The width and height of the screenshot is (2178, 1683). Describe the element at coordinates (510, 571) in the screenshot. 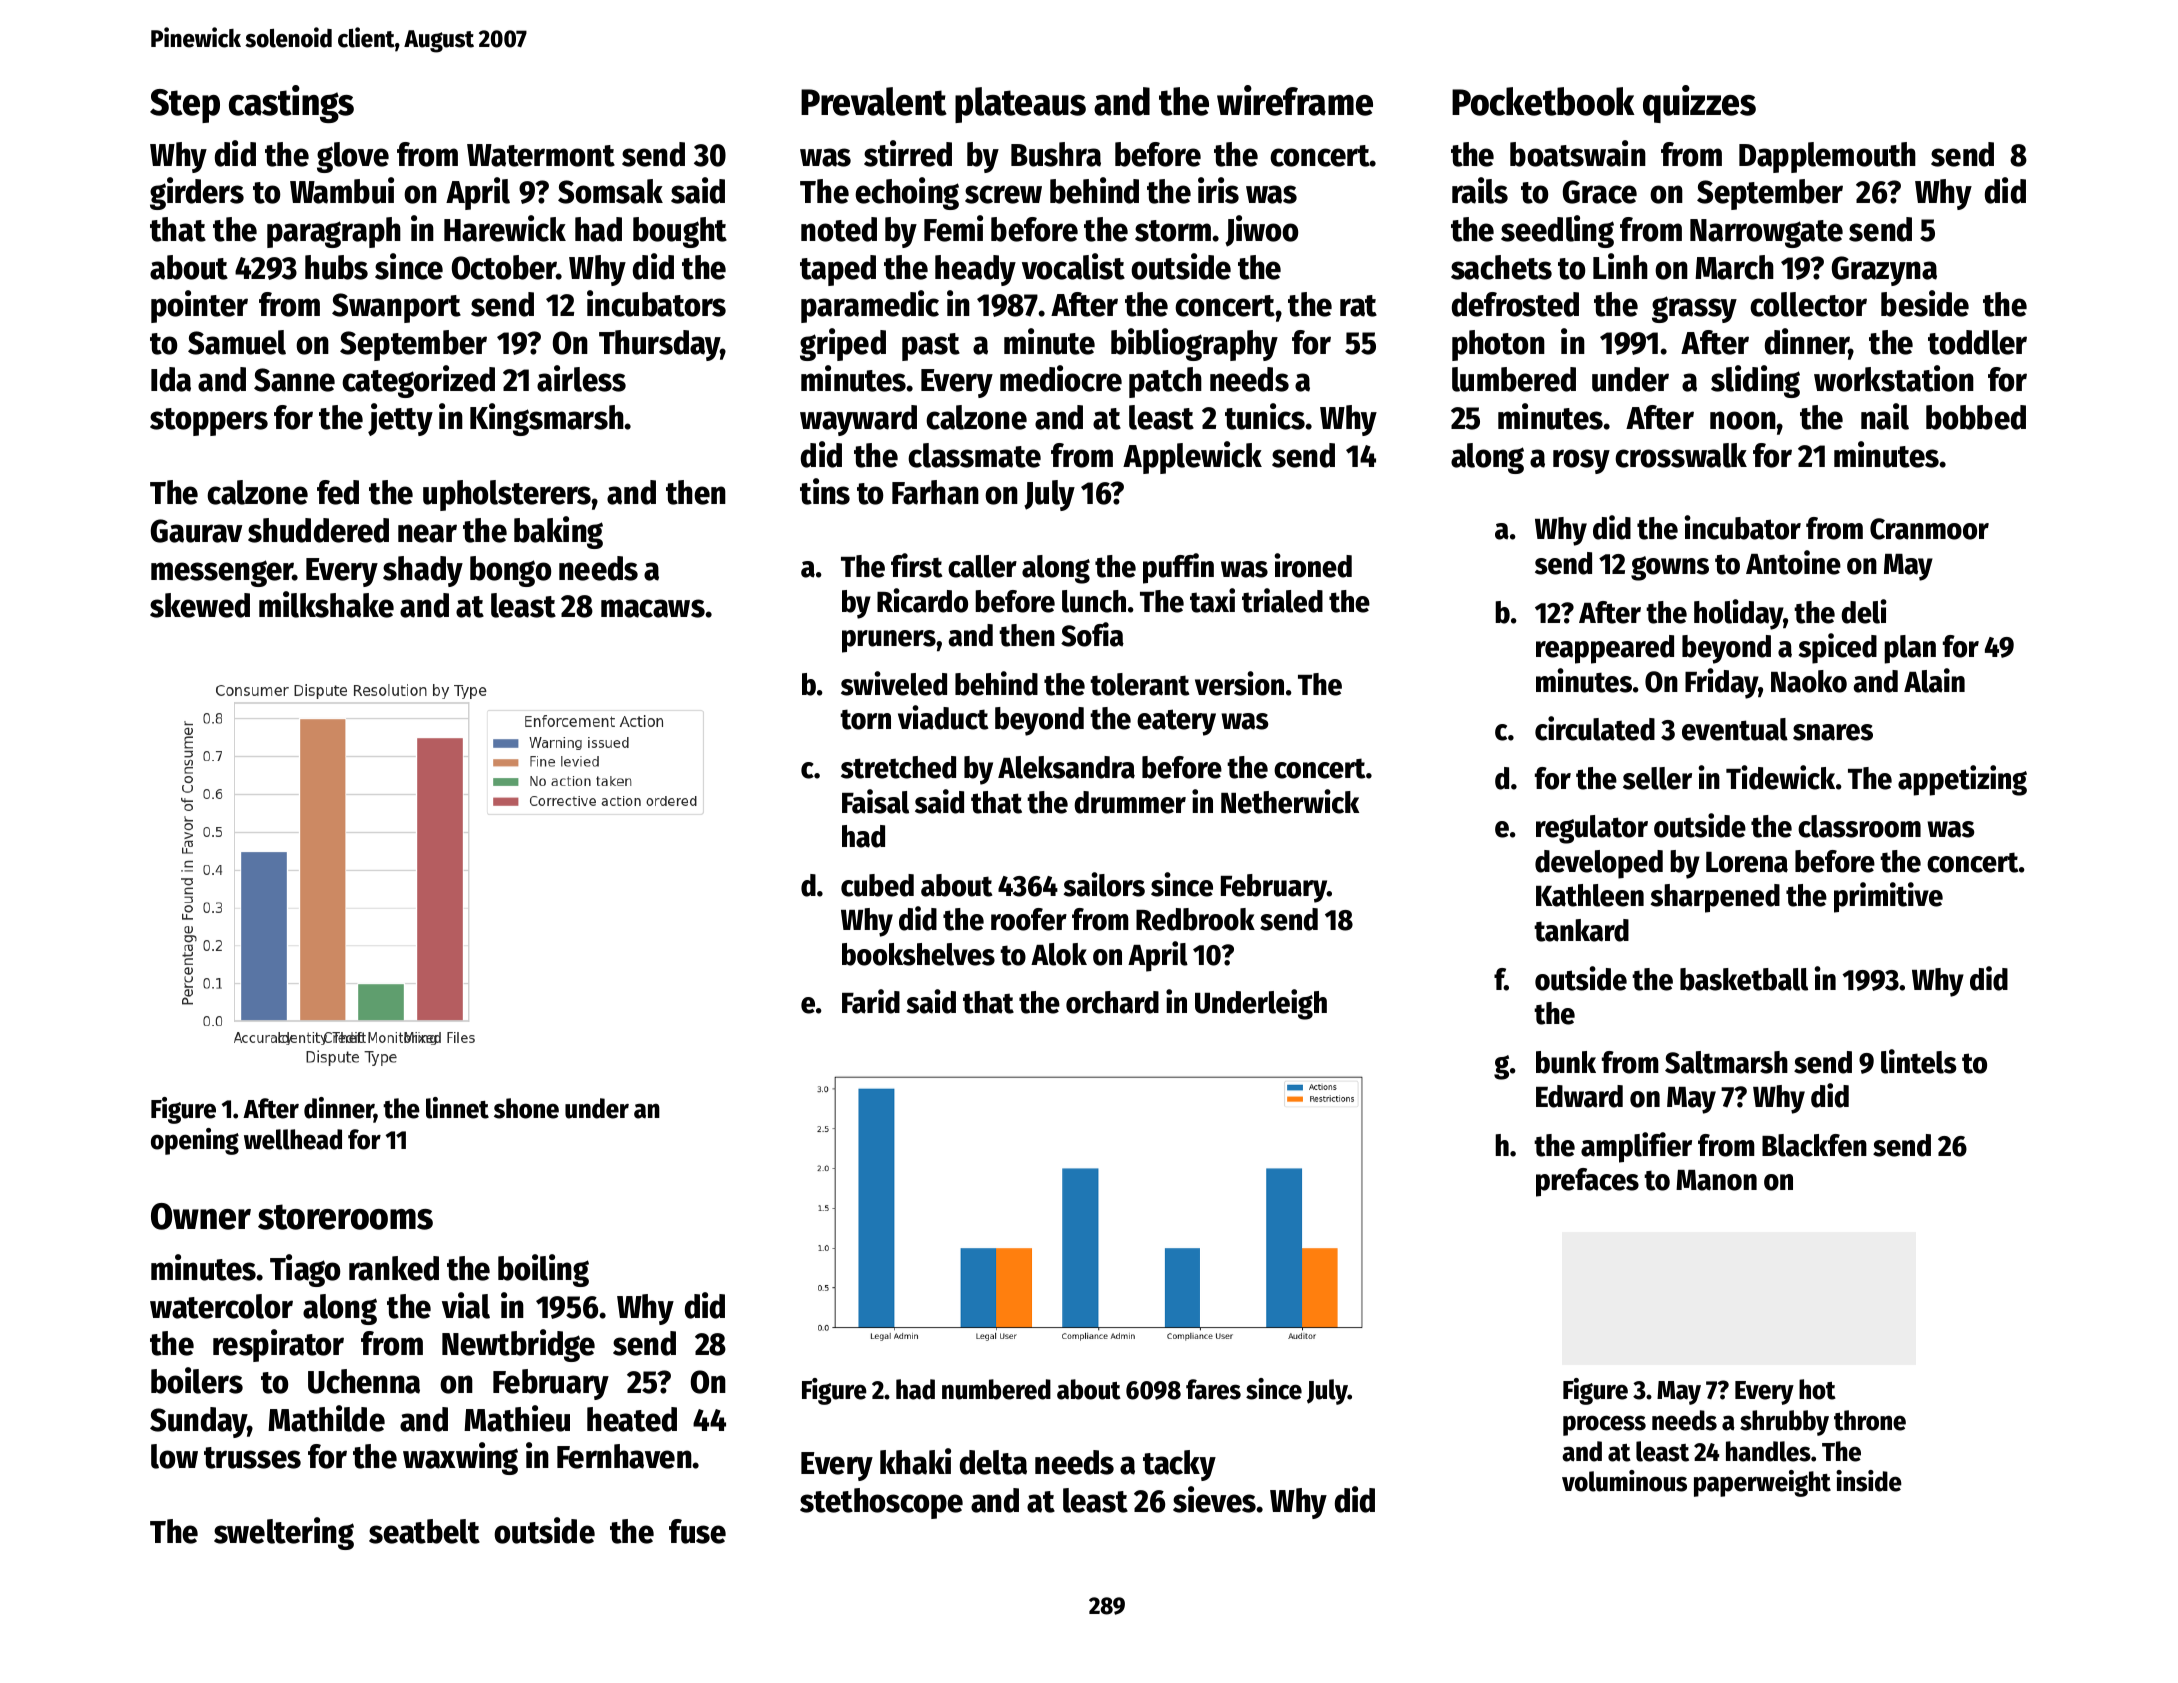

I see `bongo` at that location.
